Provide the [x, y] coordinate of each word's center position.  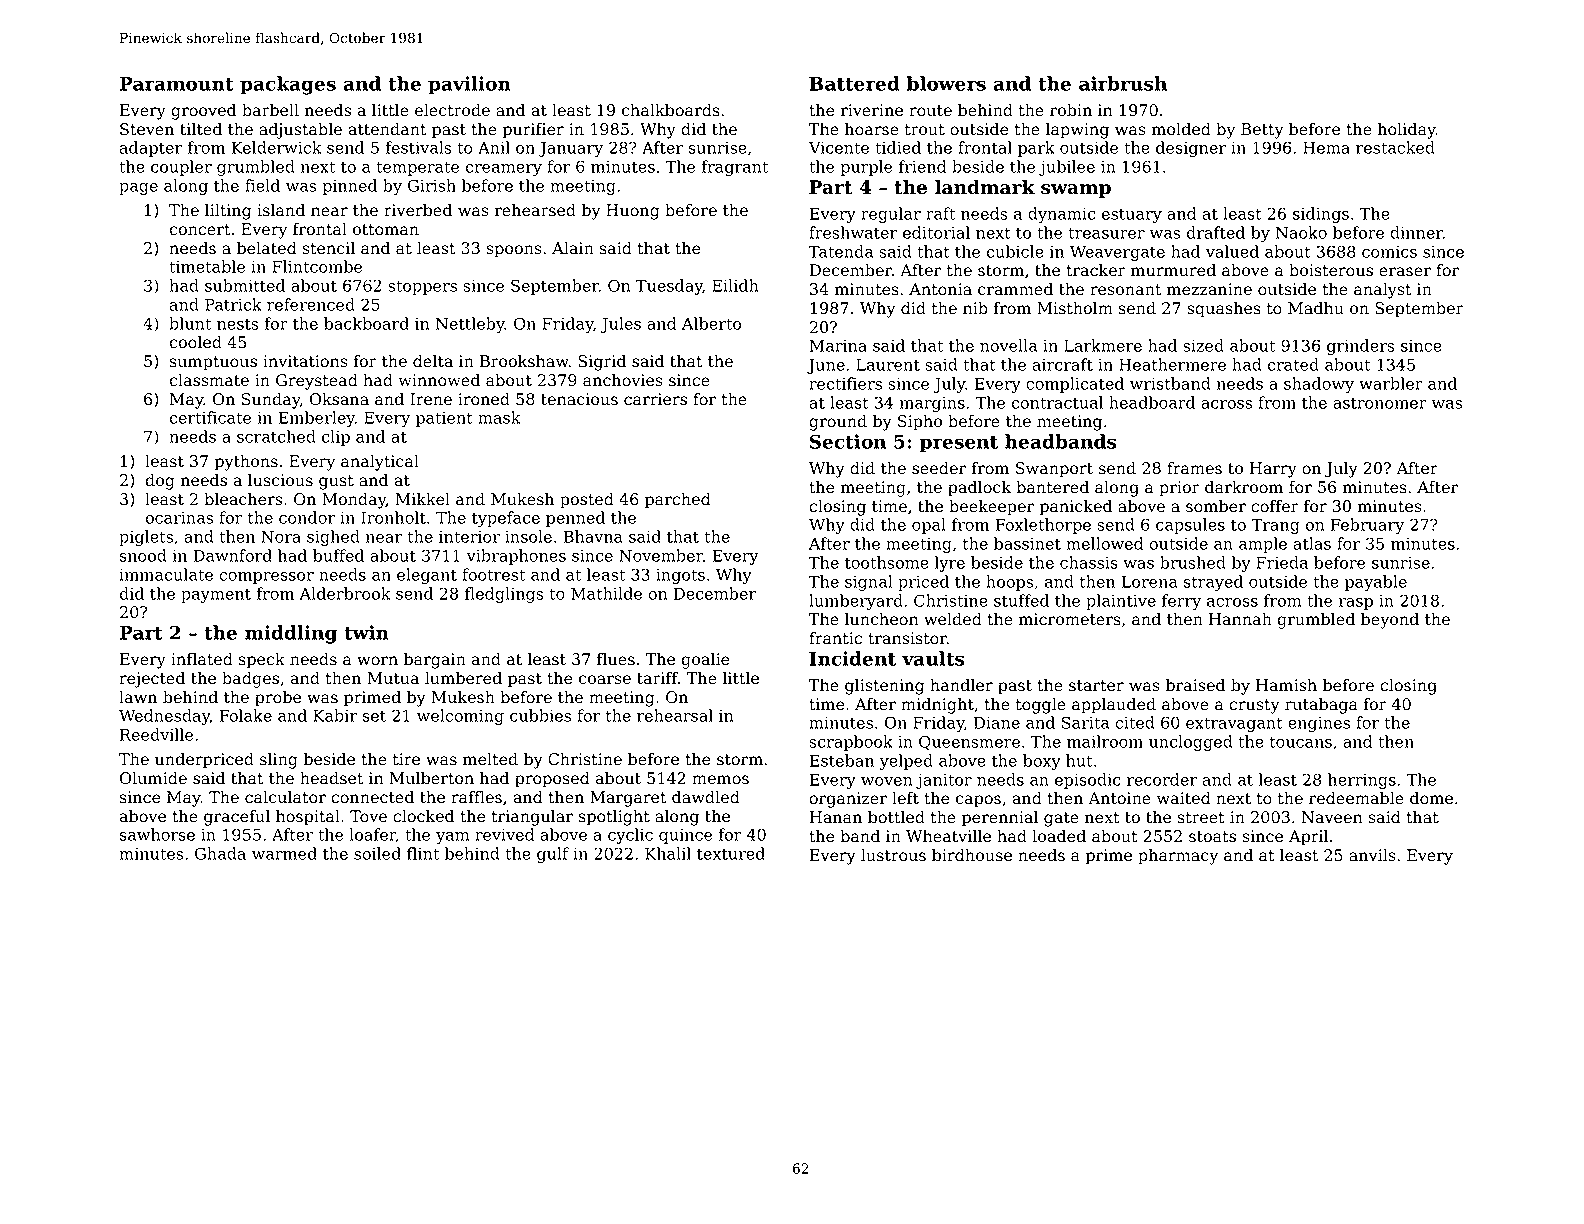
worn [377, 661]
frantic [835, 638]
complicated [1075, 385]
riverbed [418, 210]
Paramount [177, 84]
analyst [1383, 291]
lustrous [893, 855]
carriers [655, 399]
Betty [1262, 131]
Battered [854, 83]
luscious [280, 480]
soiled [377, 853]
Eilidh [735, 285]
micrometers [1070, 619]
